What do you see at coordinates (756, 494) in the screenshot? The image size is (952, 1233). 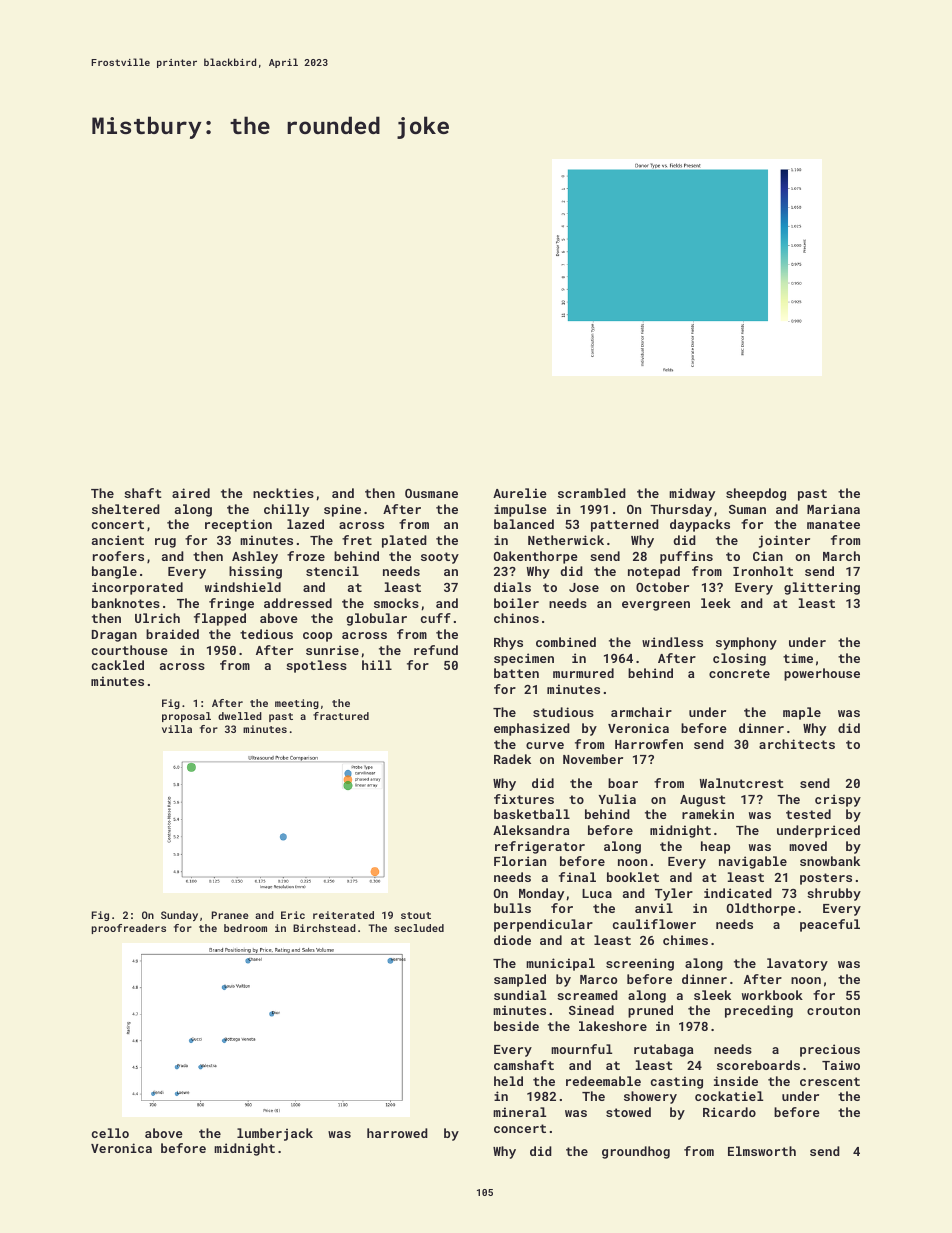 I see `sheepdog` at bounding box center [756, 494].
